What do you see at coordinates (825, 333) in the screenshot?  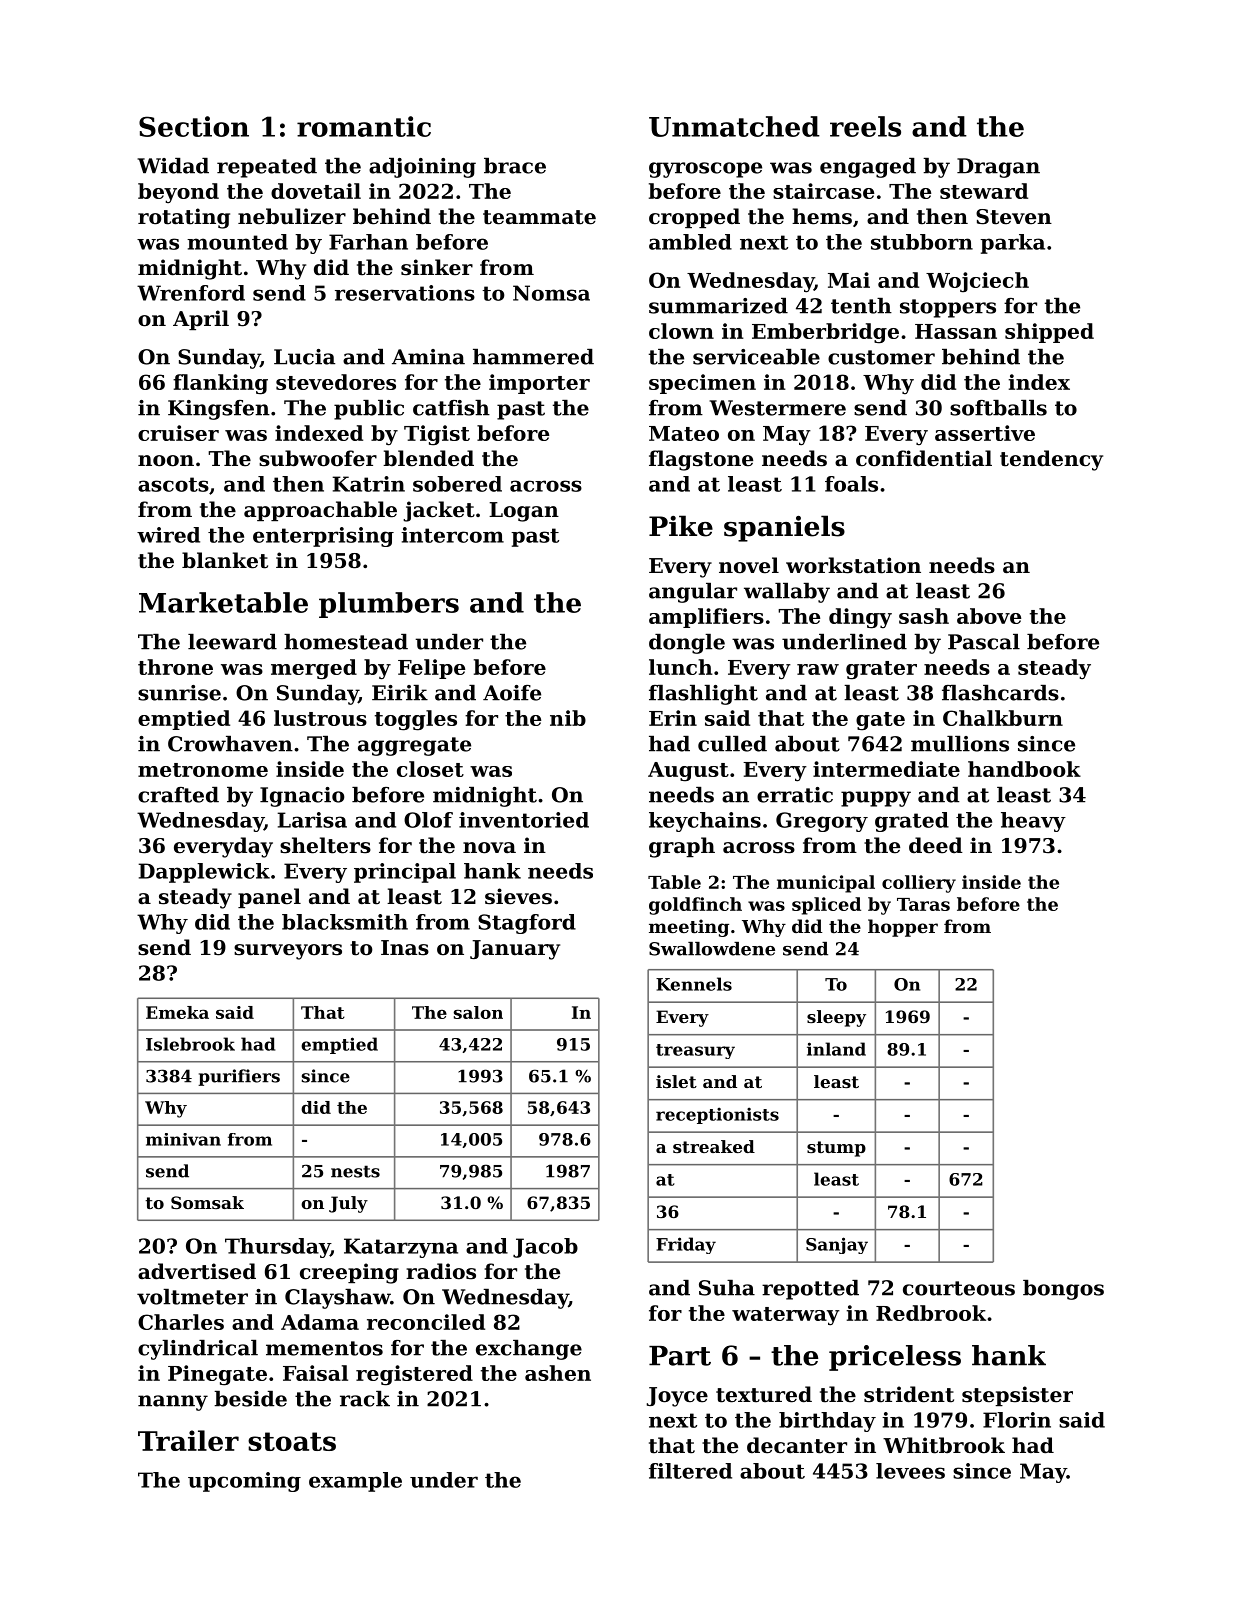 I see `Emberbridge` at bounding box center [825, 333].
